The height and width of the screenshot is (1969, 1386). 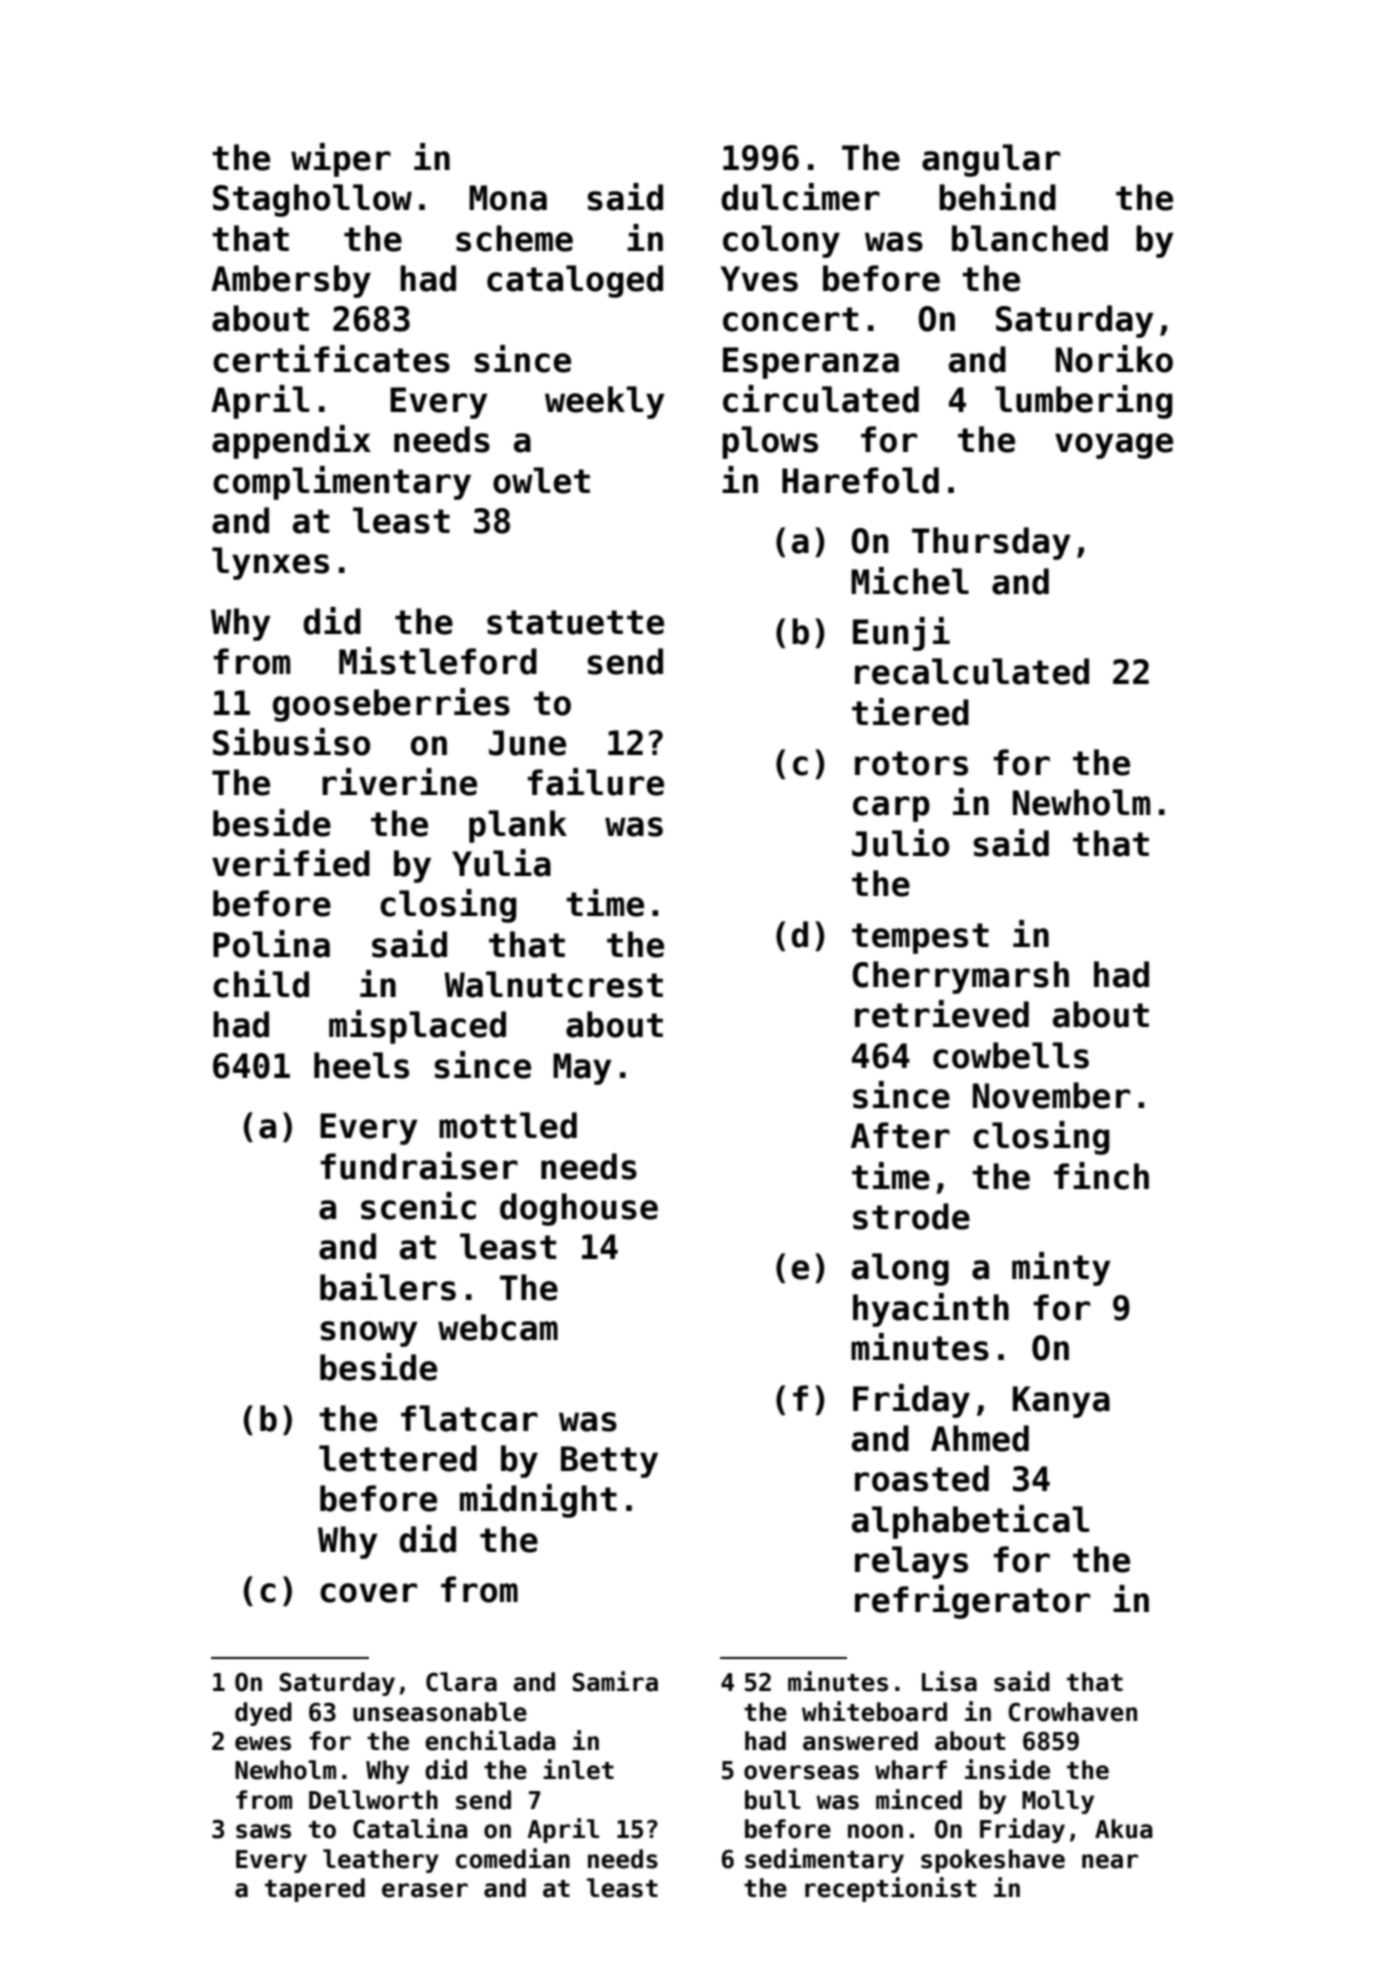 What do you see at coordinates (911, 1562) in the screenshot?
I see `relays` at bounding box center [911, 1562].
